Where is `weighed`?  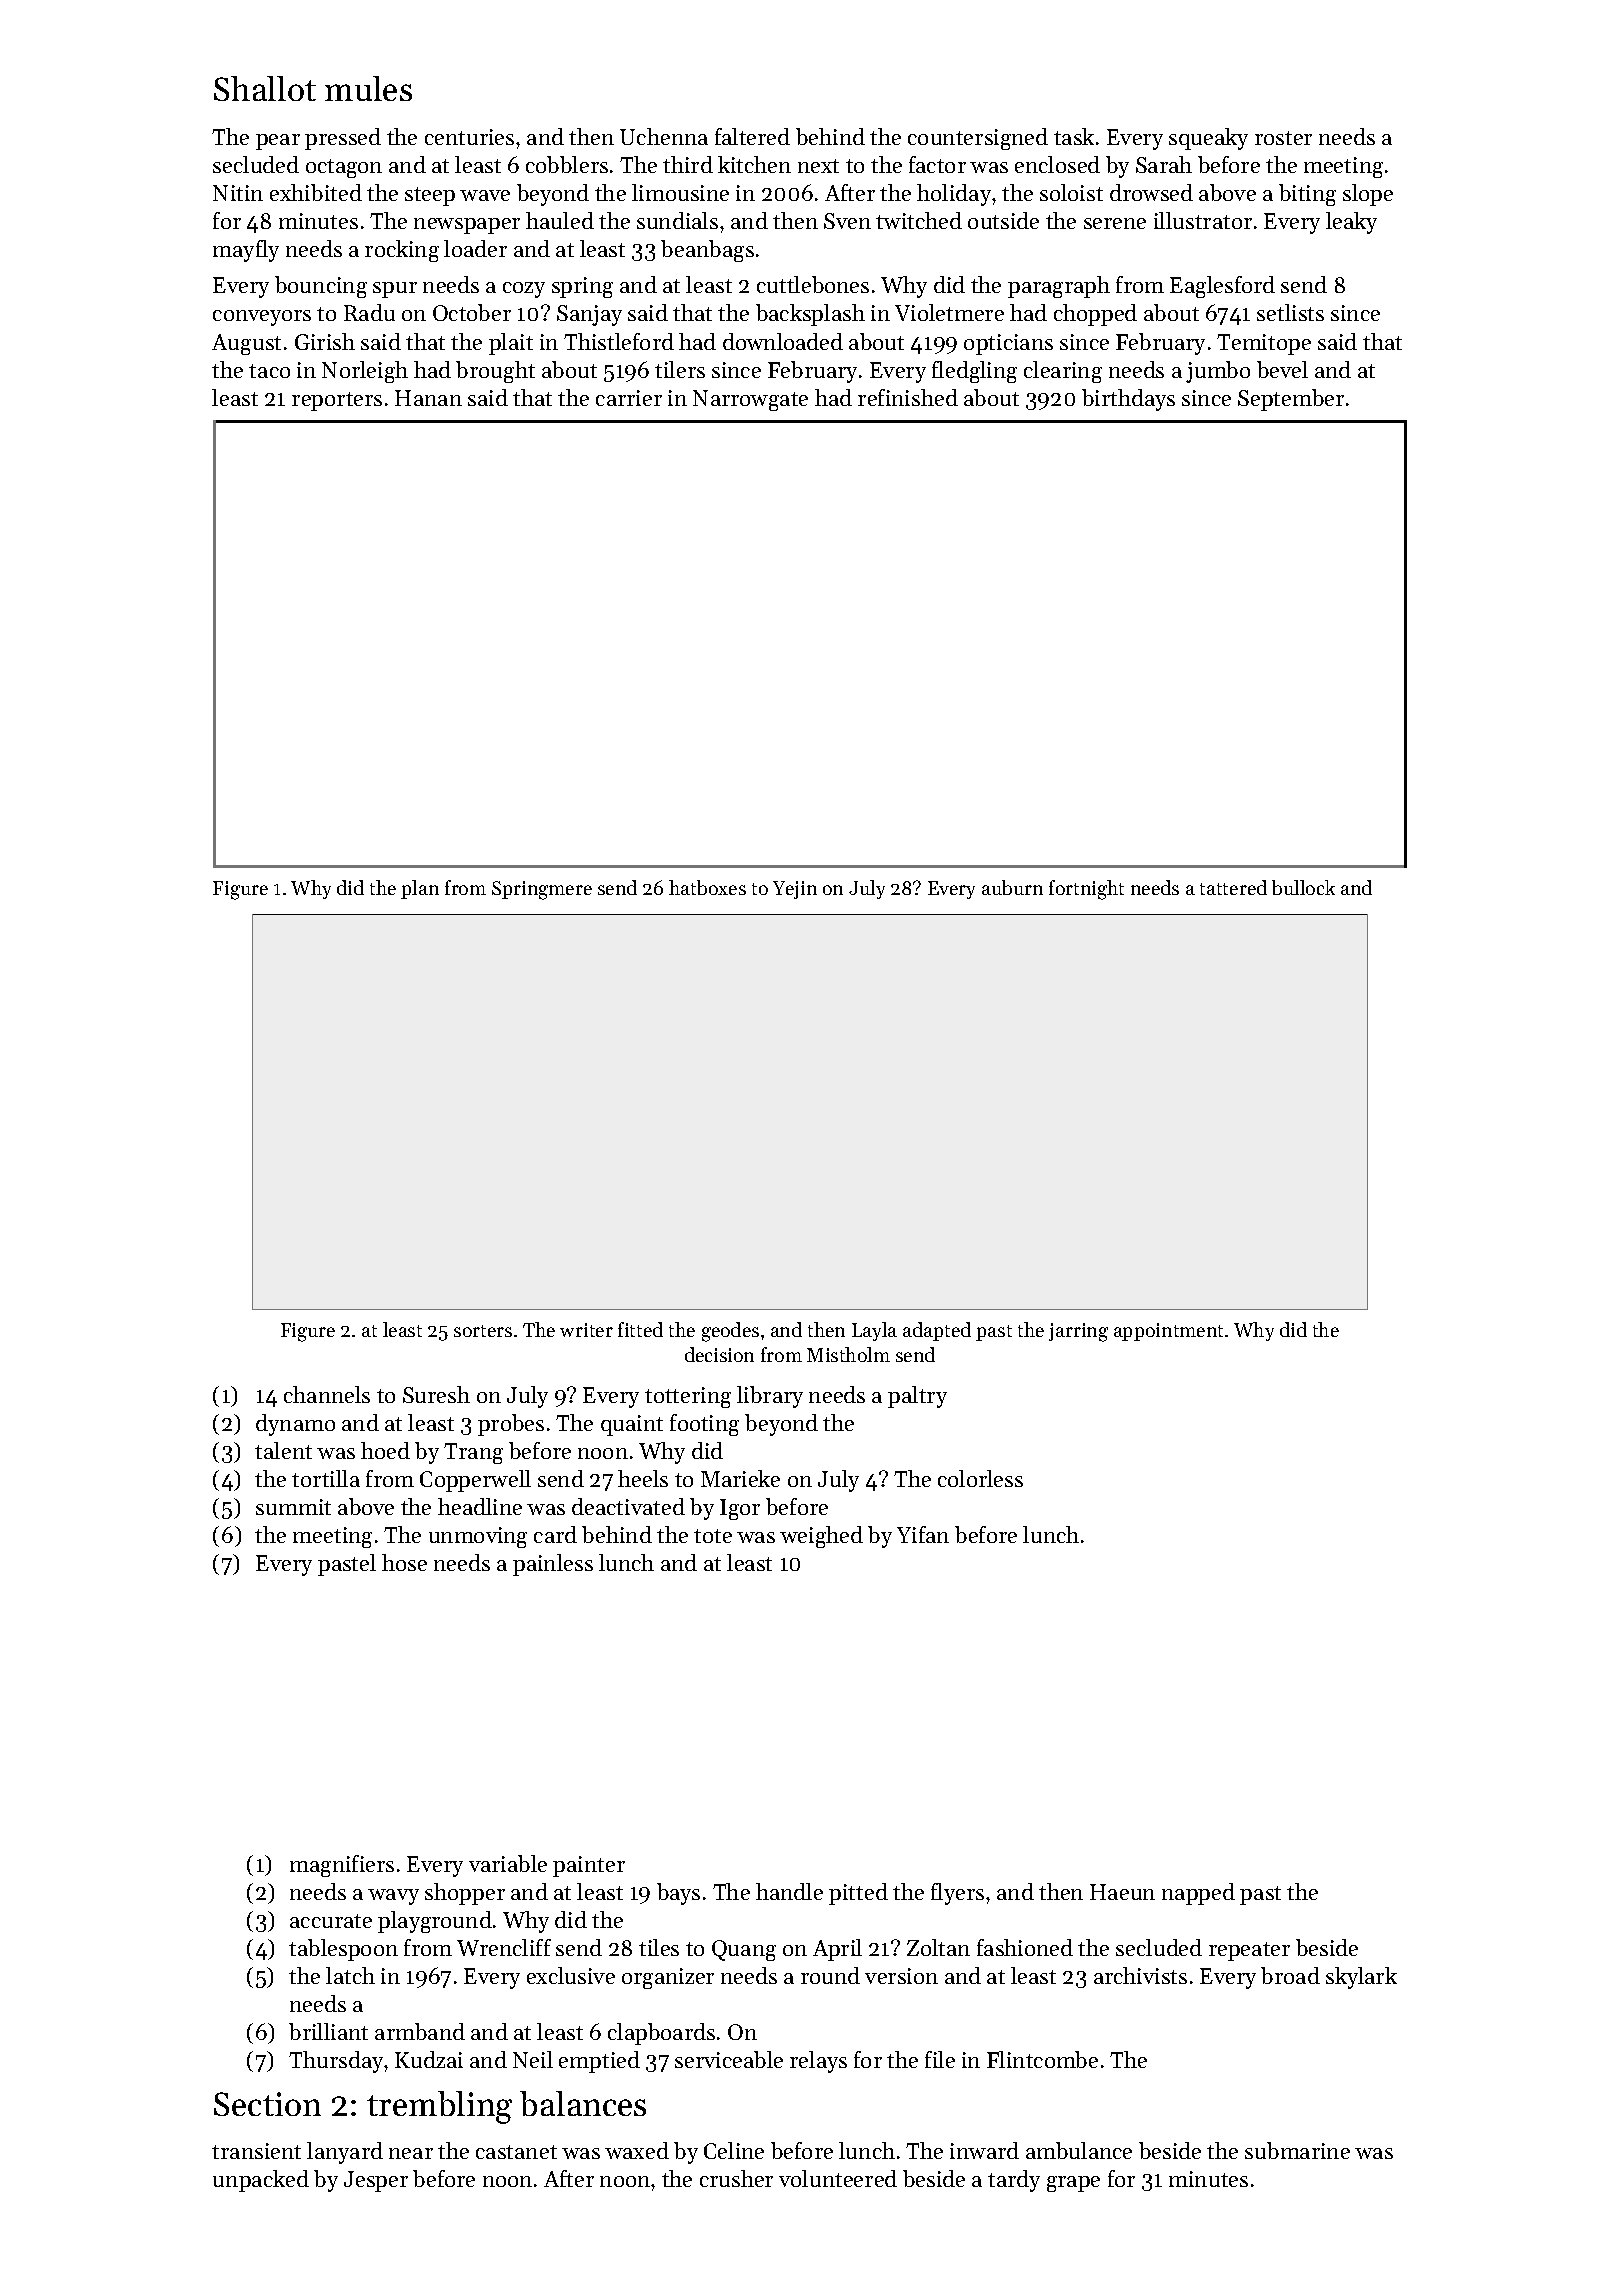
weighed is located at coordinates (821, 1537).
